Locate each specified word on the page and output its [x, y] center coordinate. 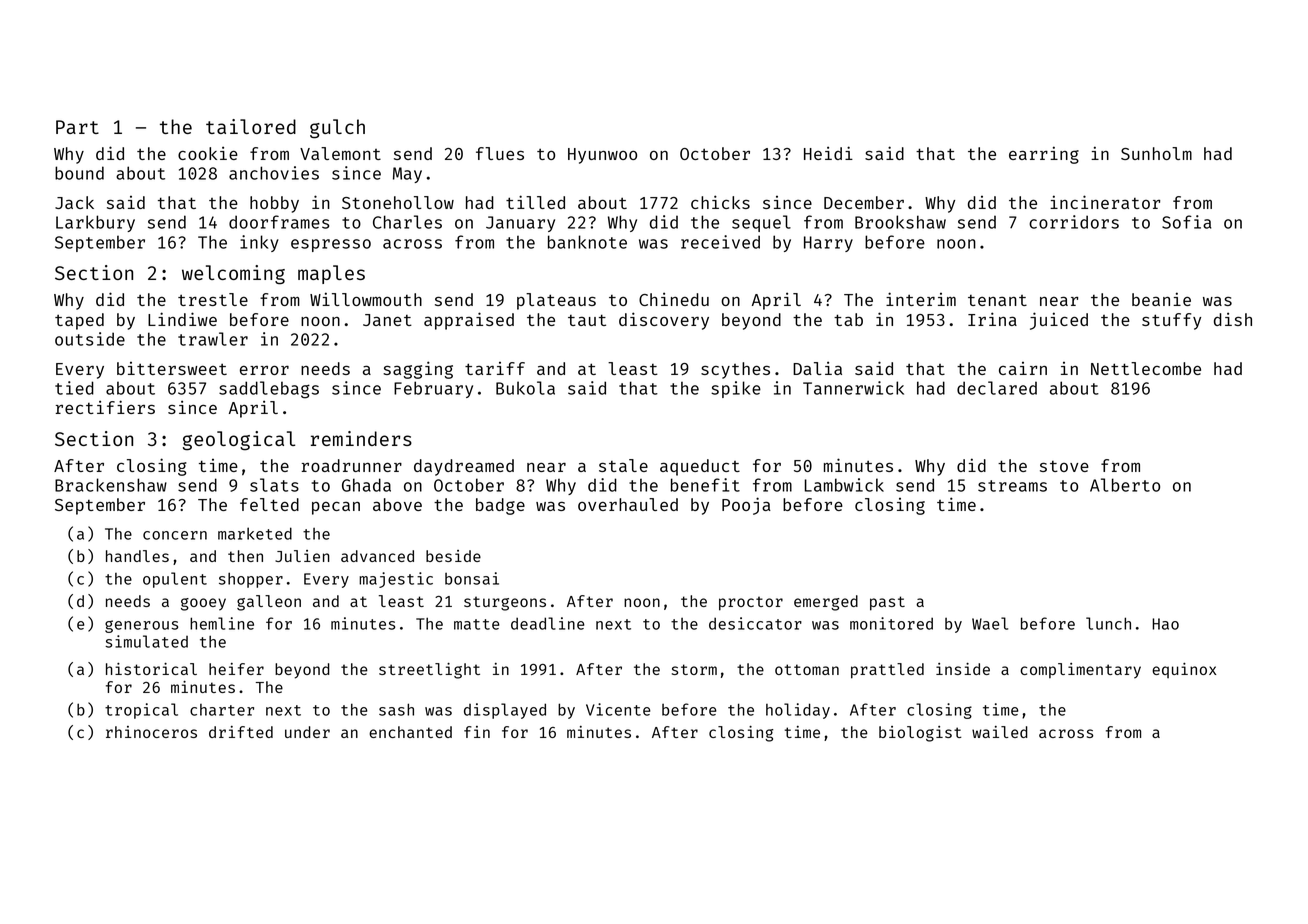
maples [331, 274]
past [887, 603]
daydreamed [464, 467]
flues [500, 153]
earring [1044, 155]
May [407, 175]
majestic [396, 580]
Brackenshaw [111, 485]
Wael [990, 623]
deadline [548, 623]
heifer [236, 669]
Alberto [1125, 485]
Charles [407, 222]
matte [477, 624]
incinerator [1105, 202]
